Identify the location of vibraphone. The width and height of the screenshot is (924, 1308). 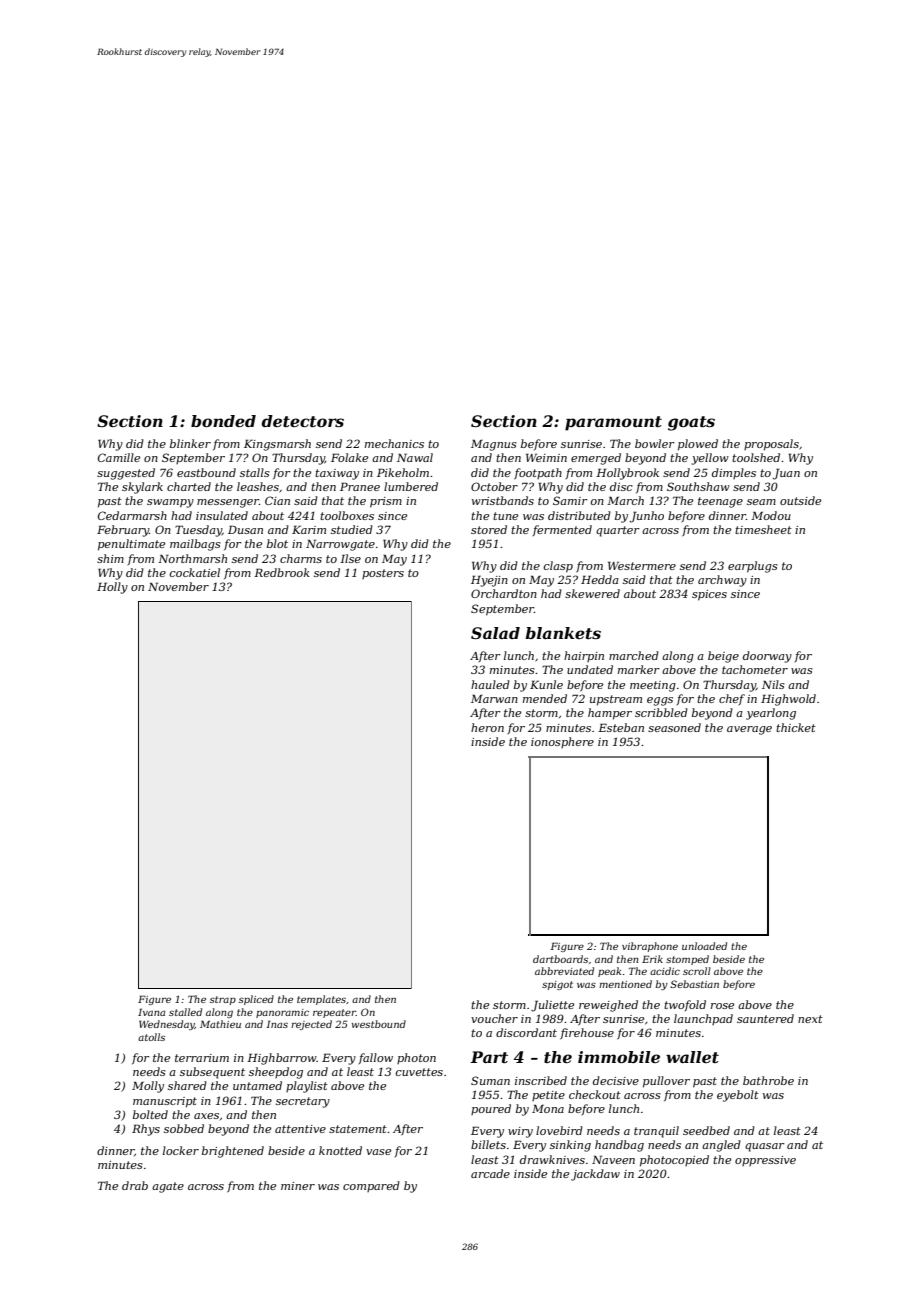
(650, 947).
